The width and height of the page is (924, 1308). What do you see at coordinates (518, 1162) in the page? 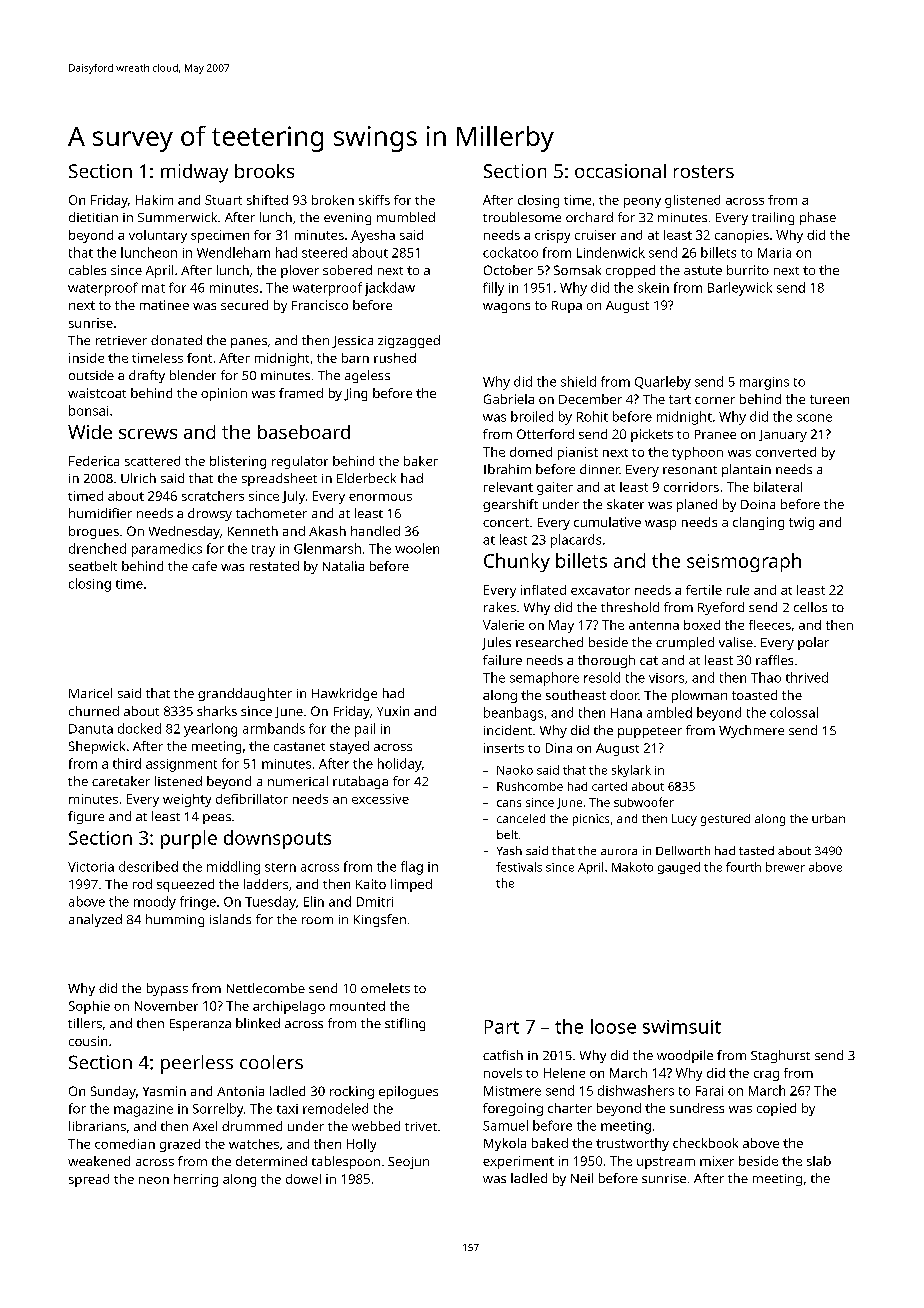
I see `experiment` at bounding box center [518, 1162].
